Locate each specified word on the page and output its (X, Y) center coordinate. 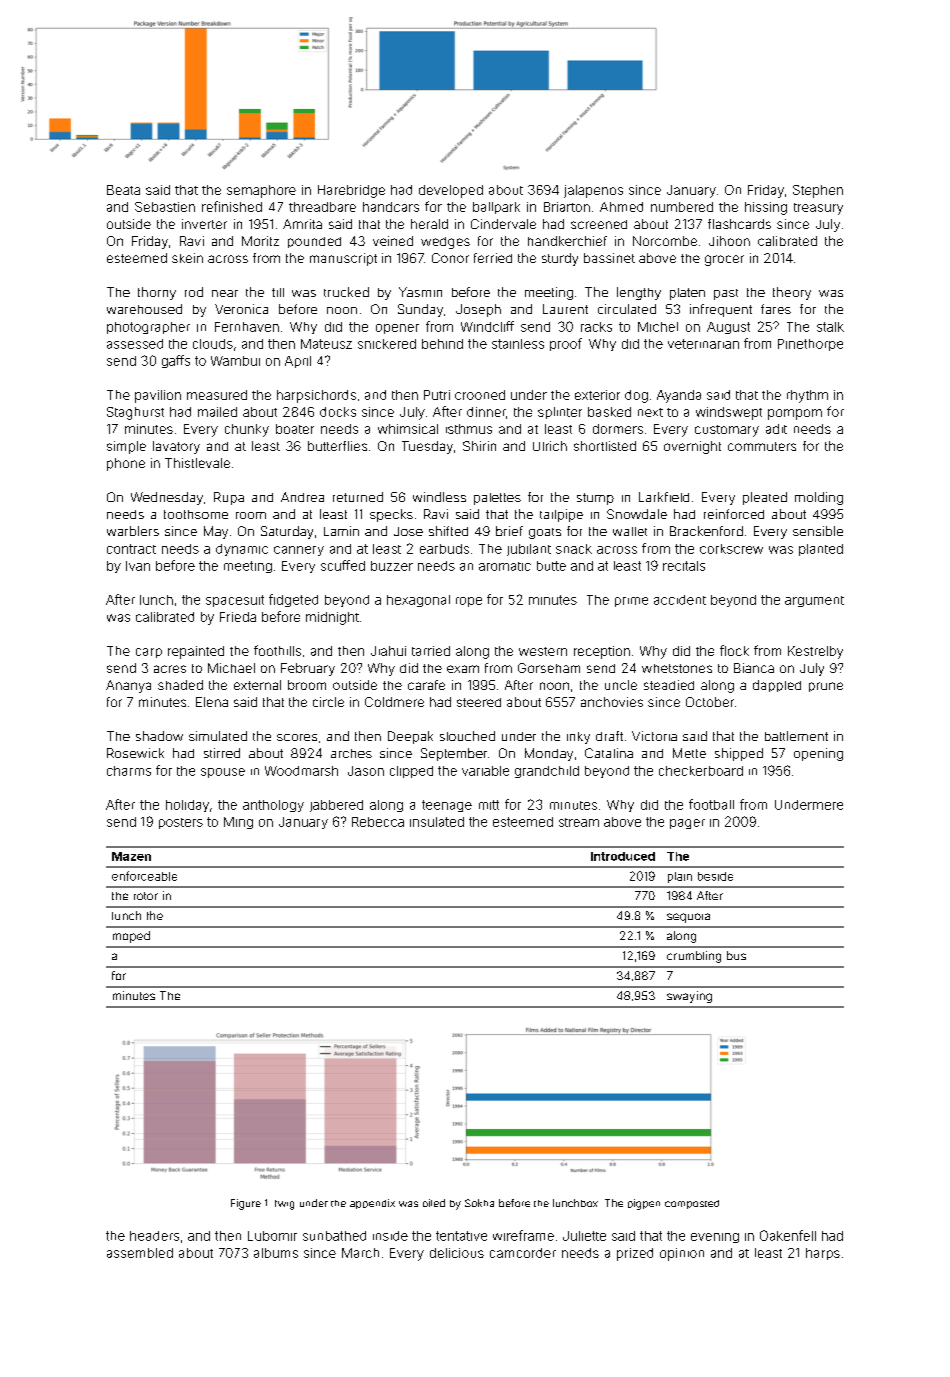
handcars (391, 207)
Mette (689, 753)
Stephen (818, 191)
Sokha (479, 1203)
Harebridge (351, 191)
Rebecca (378, 822)
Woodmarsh (301, 771)
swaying (689, 997)
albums (276, 1253)
